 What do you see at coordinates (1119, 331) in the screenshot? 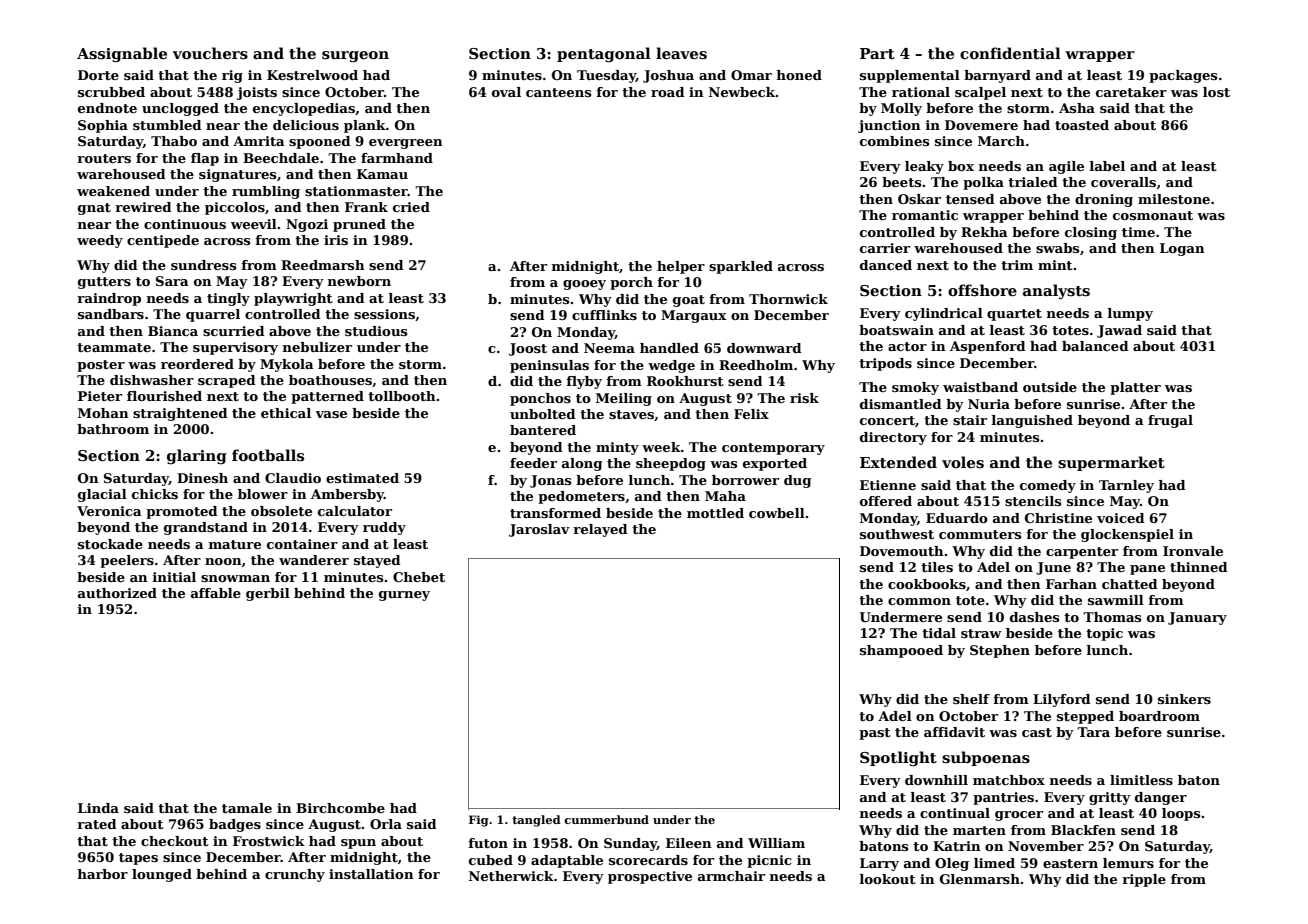
I see `Jawad` at bounding box center [1119, 331].
